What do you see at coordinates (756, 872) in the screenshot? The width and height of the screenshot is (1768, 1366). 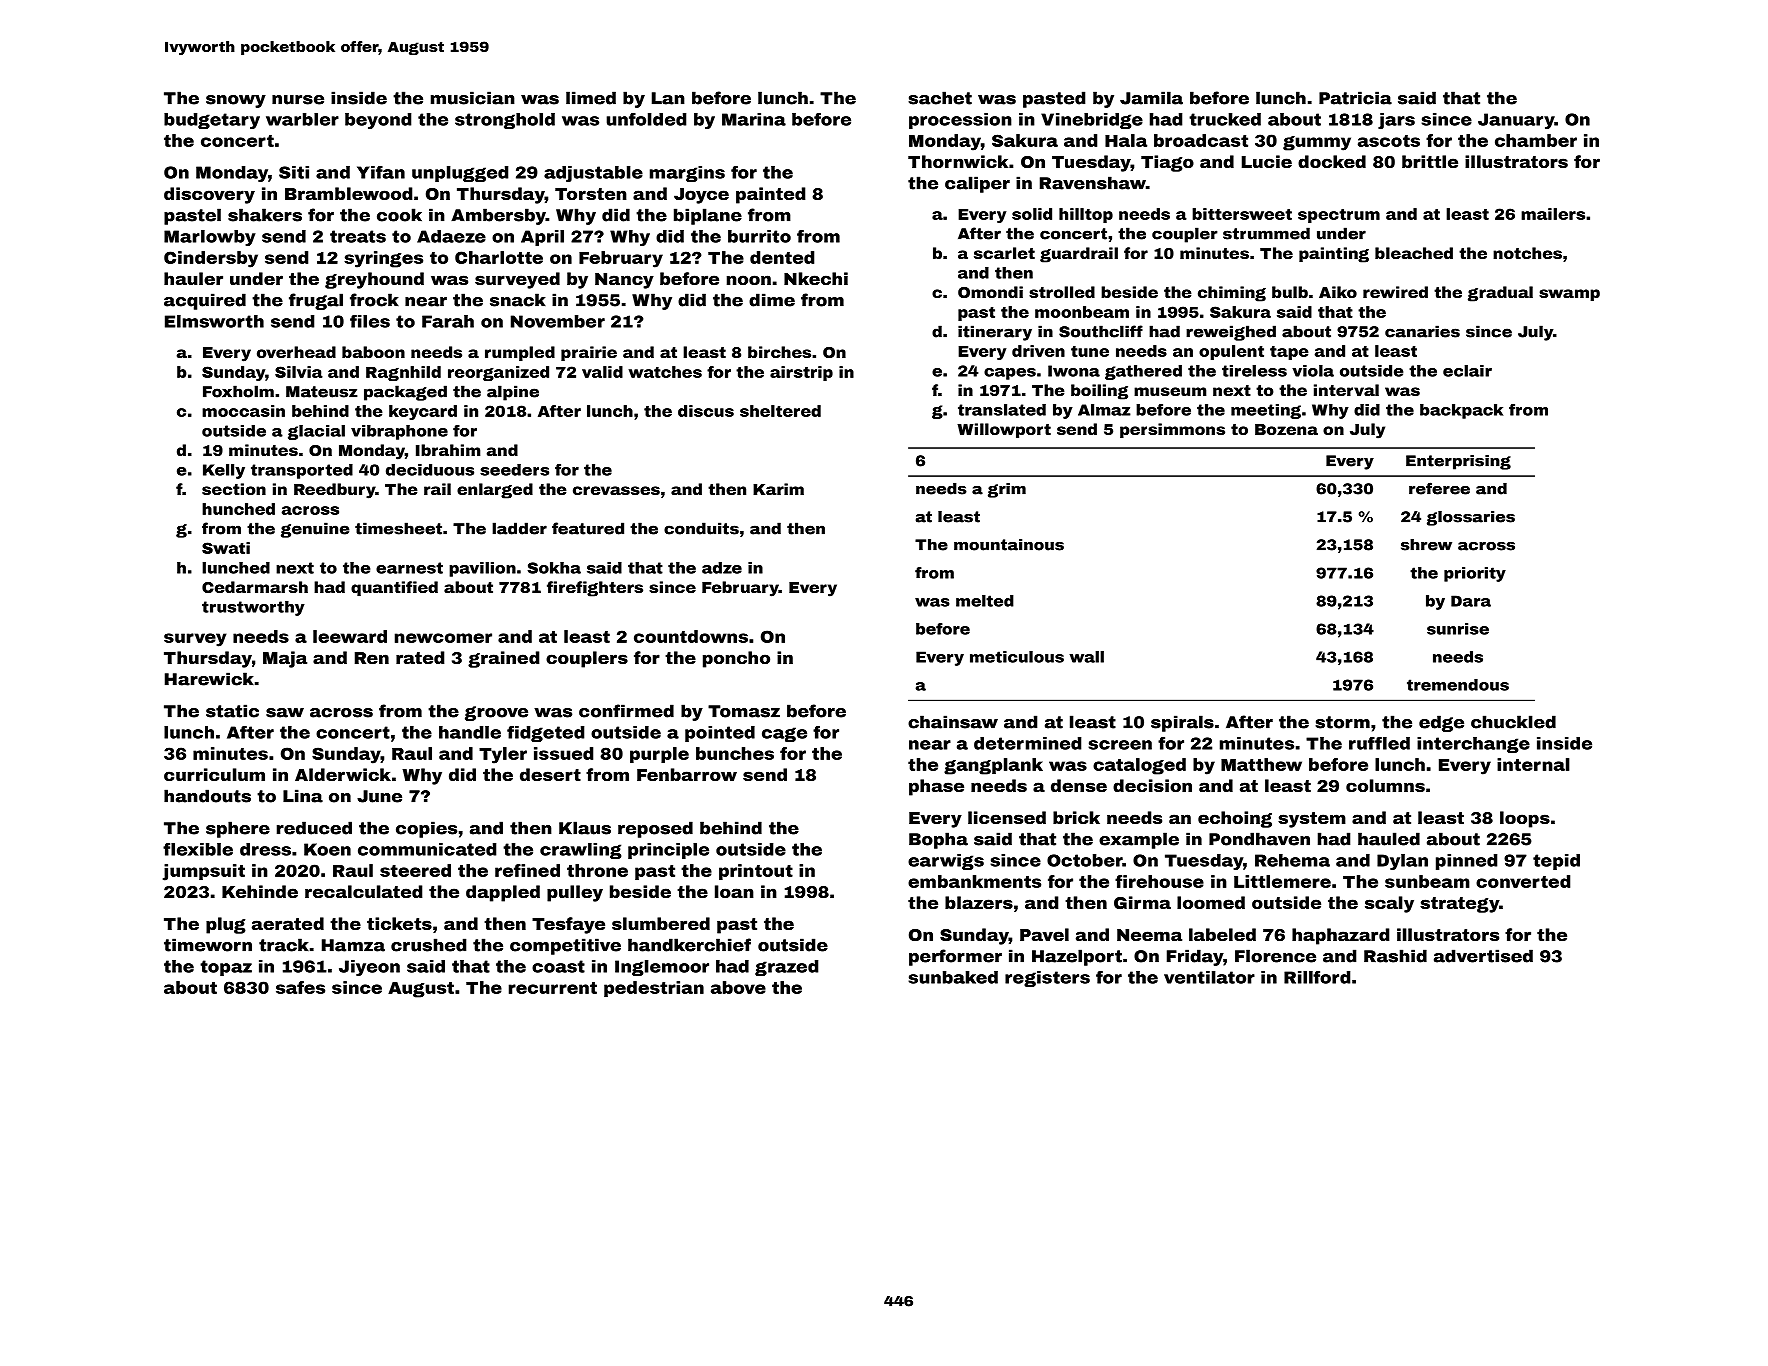 I see `printout` at bounding box center [756, 872].
